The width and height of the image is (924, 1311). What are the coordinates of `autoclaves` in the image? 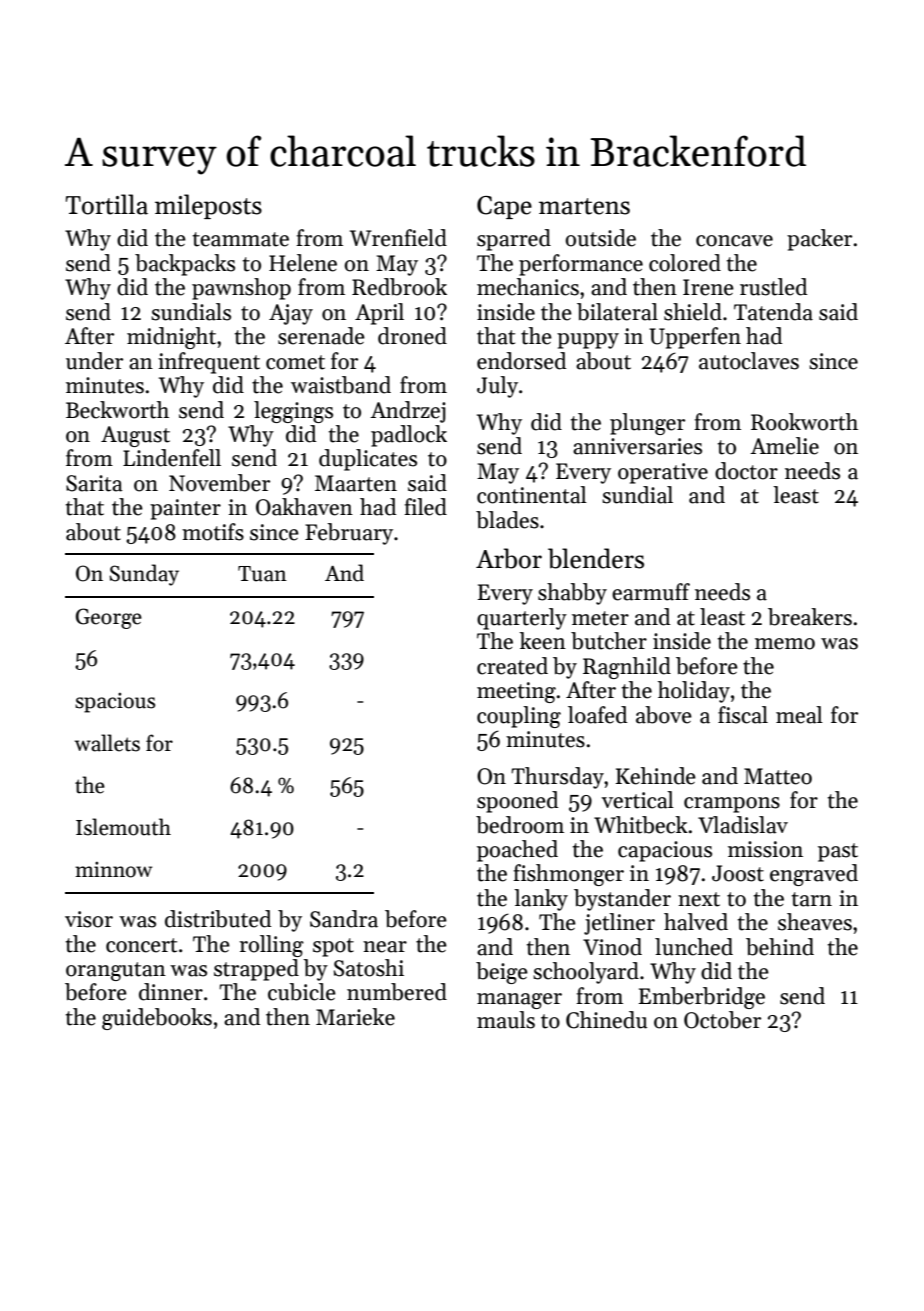 It's located at (749, 361).
